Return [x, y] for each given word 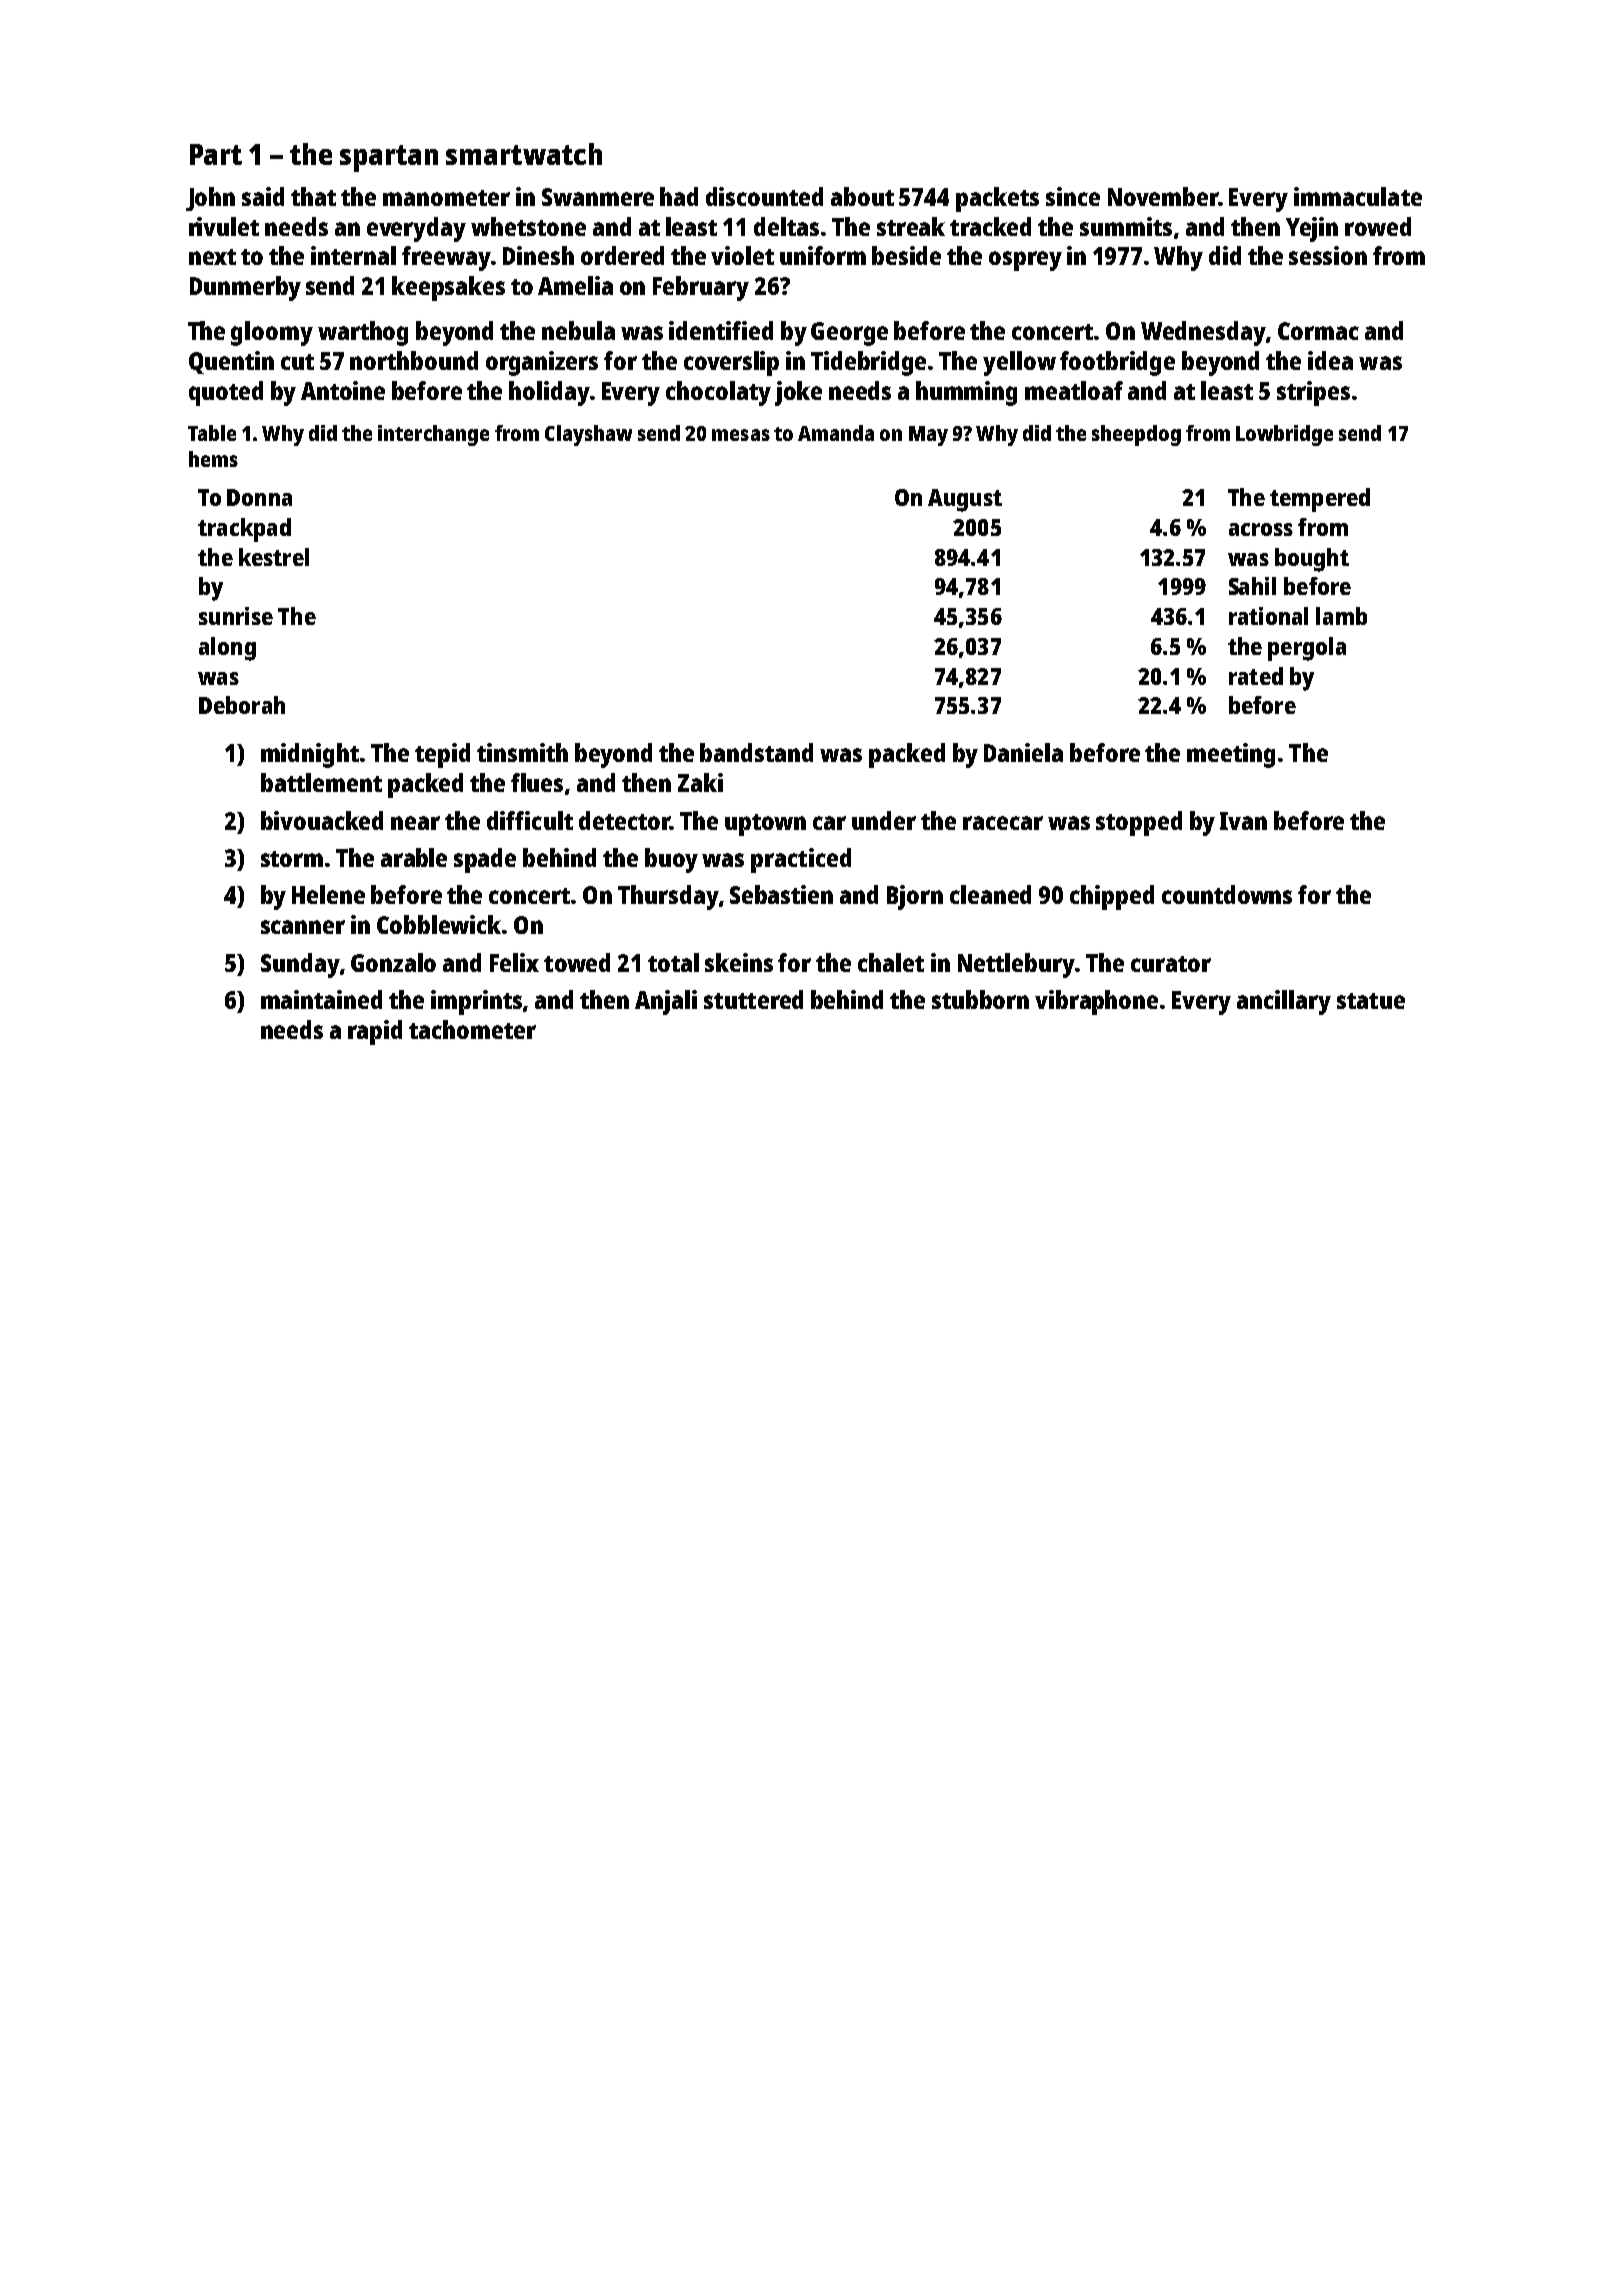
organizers [542, 363]
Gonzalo [393, 962]
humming [966, 393]
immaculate [1358, 196]
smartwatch [524, 154]
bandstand [756, 752]
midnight [310, 755]
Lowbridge [1284, 435]
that [313, 196]
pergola [1307, 649]
